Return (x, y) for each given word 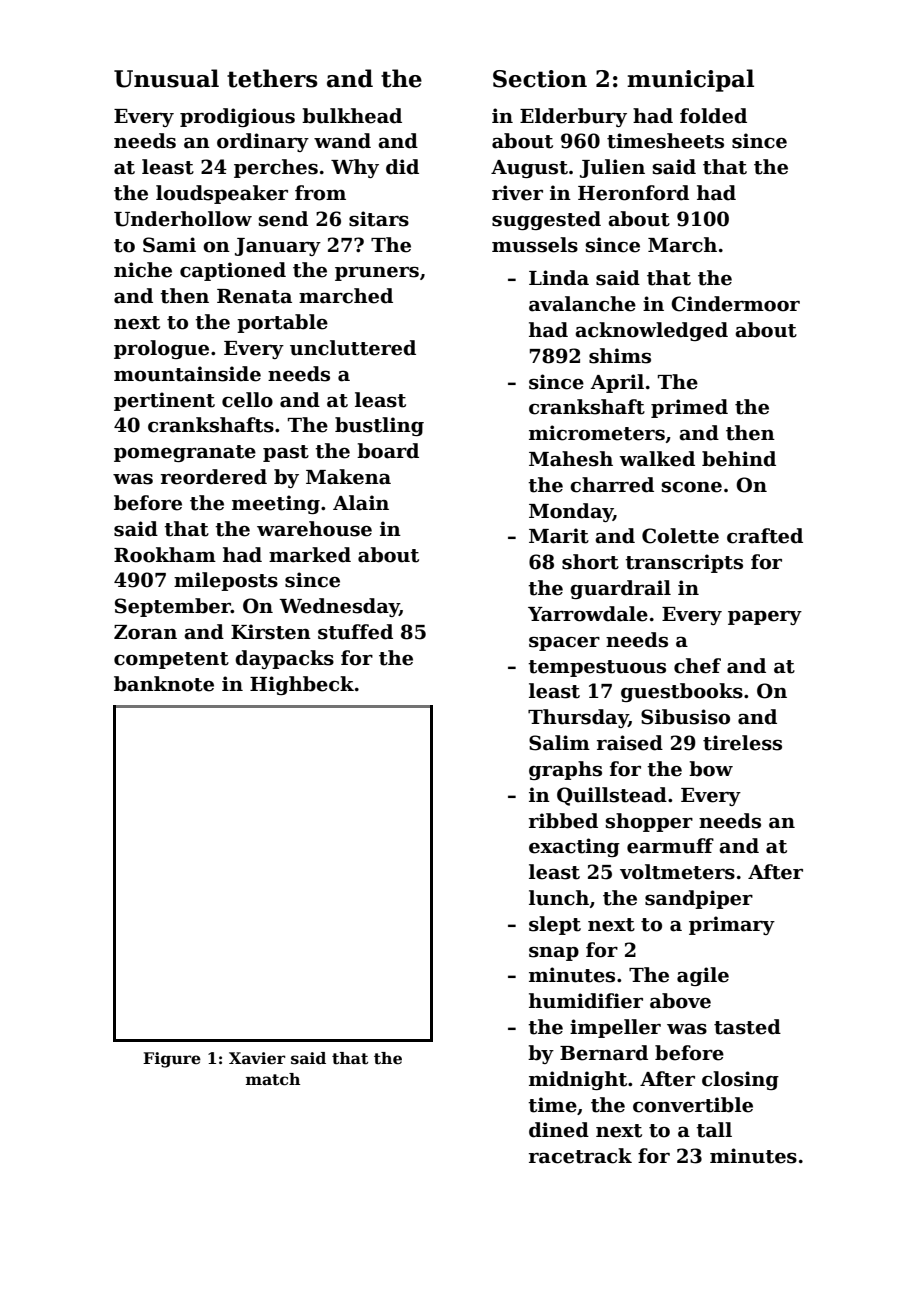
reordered (214, 477)
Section (540, 79)
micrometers (597, 433)
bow (711, 769)
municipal (690, 80)
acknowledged (651, 331)
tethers (272, 78)
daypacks (284, 659)
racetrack (580, 1156)
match (273, 1079)
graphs (565, 770)
